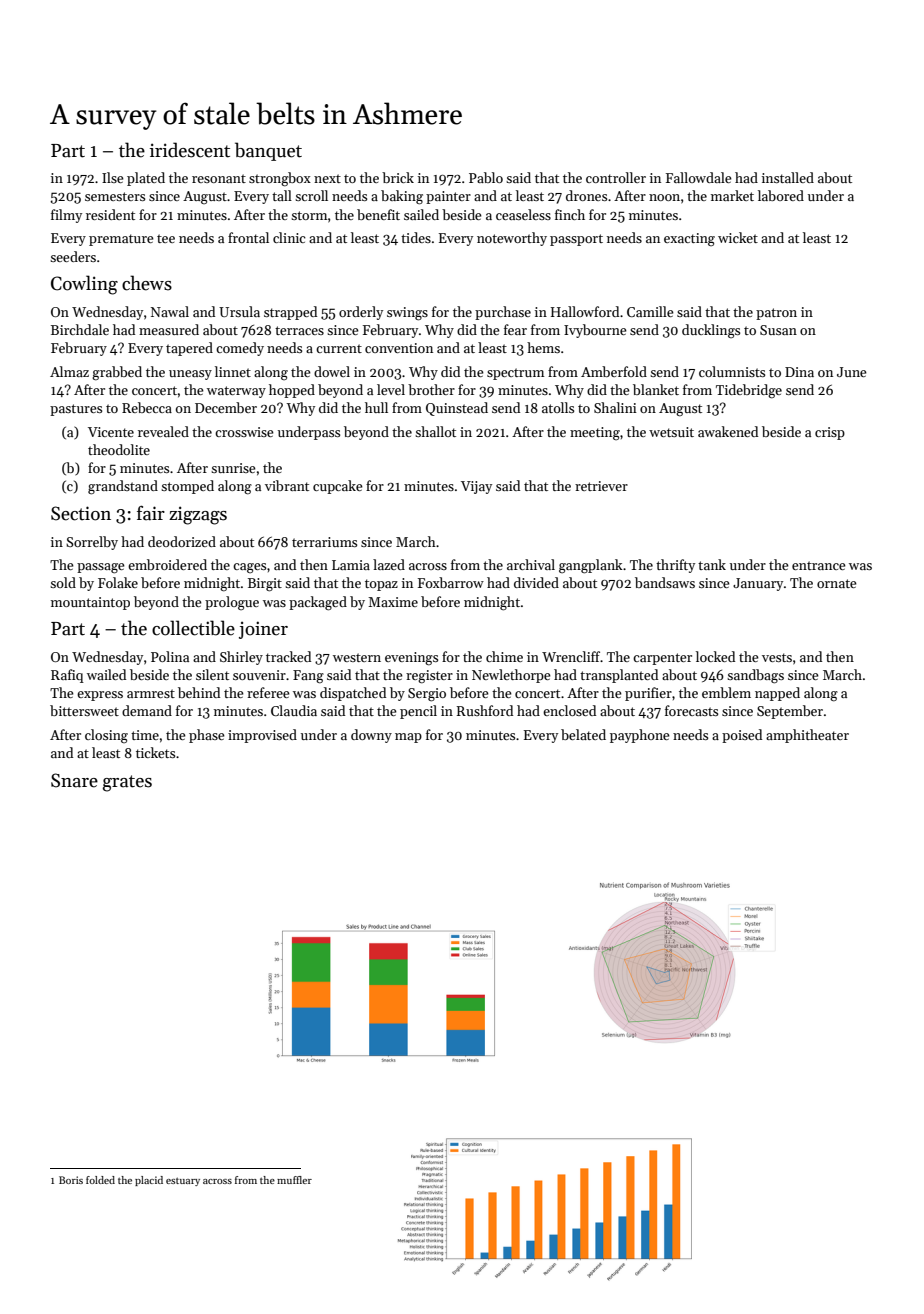  I want to click on Boris, so click(71, 1180).
